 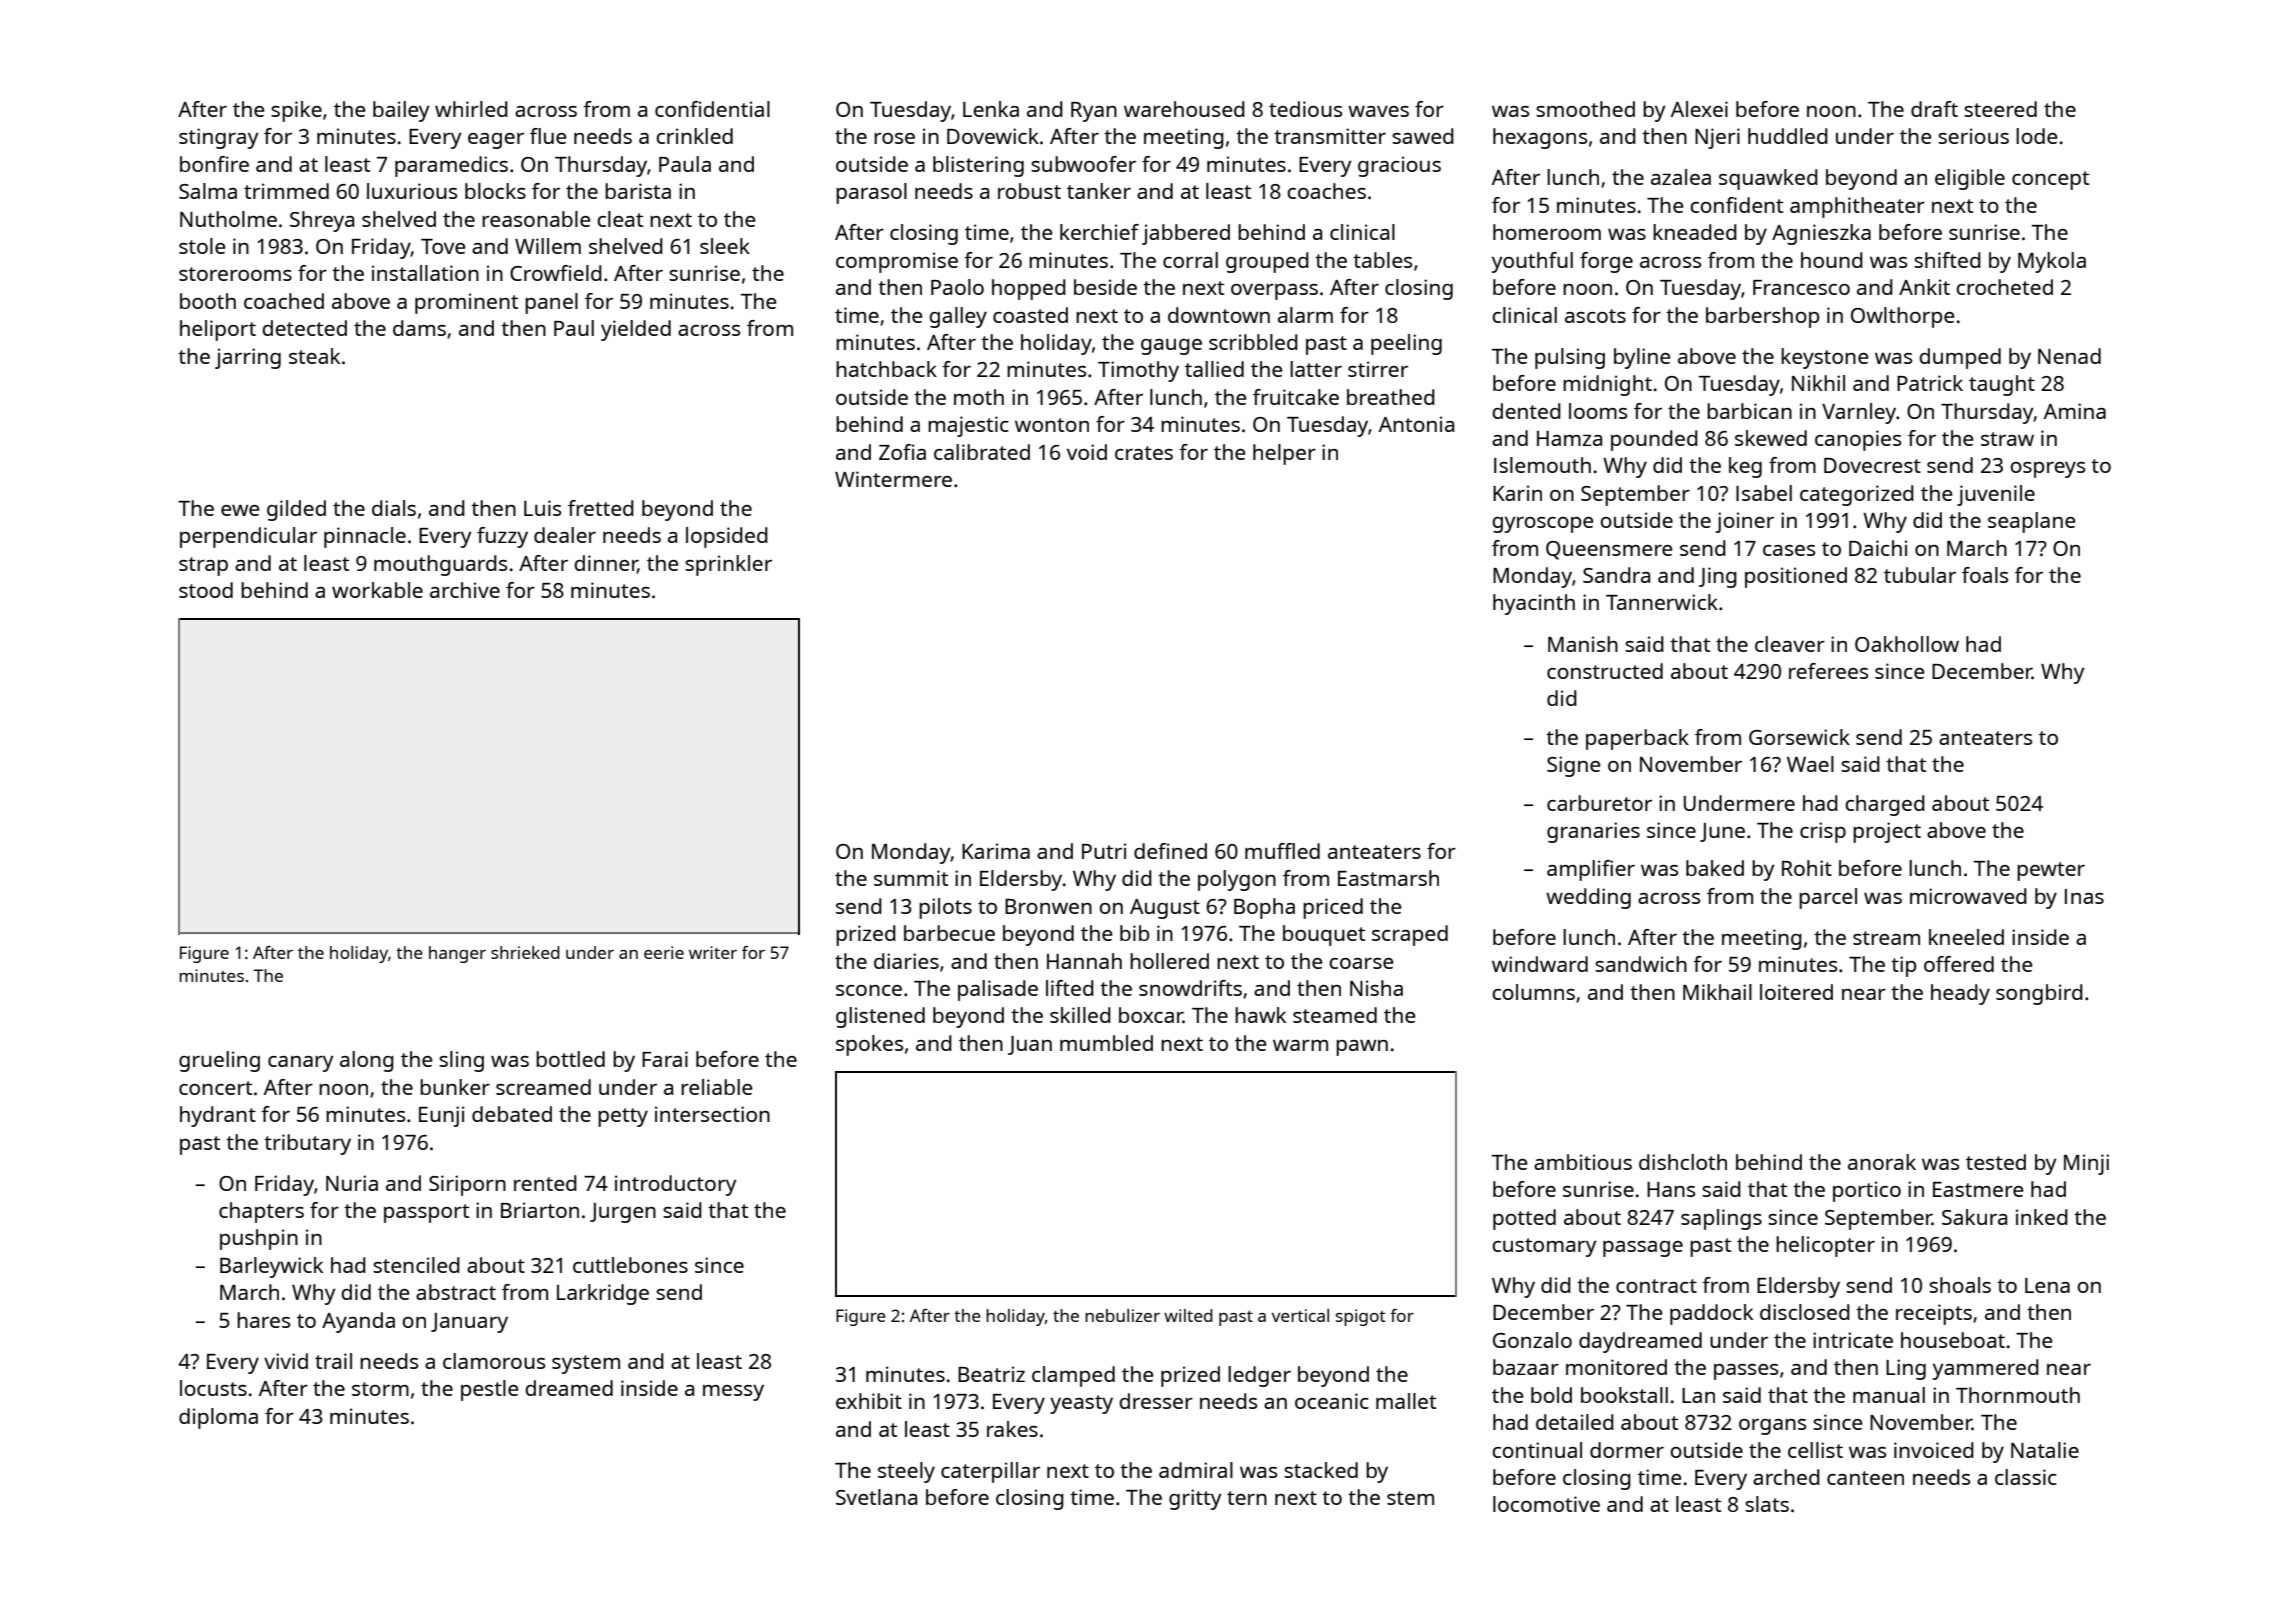 What do you see at coordinates (897, 262) in the screenshot?
I see `compromise` at bounding box center [897, 262].
